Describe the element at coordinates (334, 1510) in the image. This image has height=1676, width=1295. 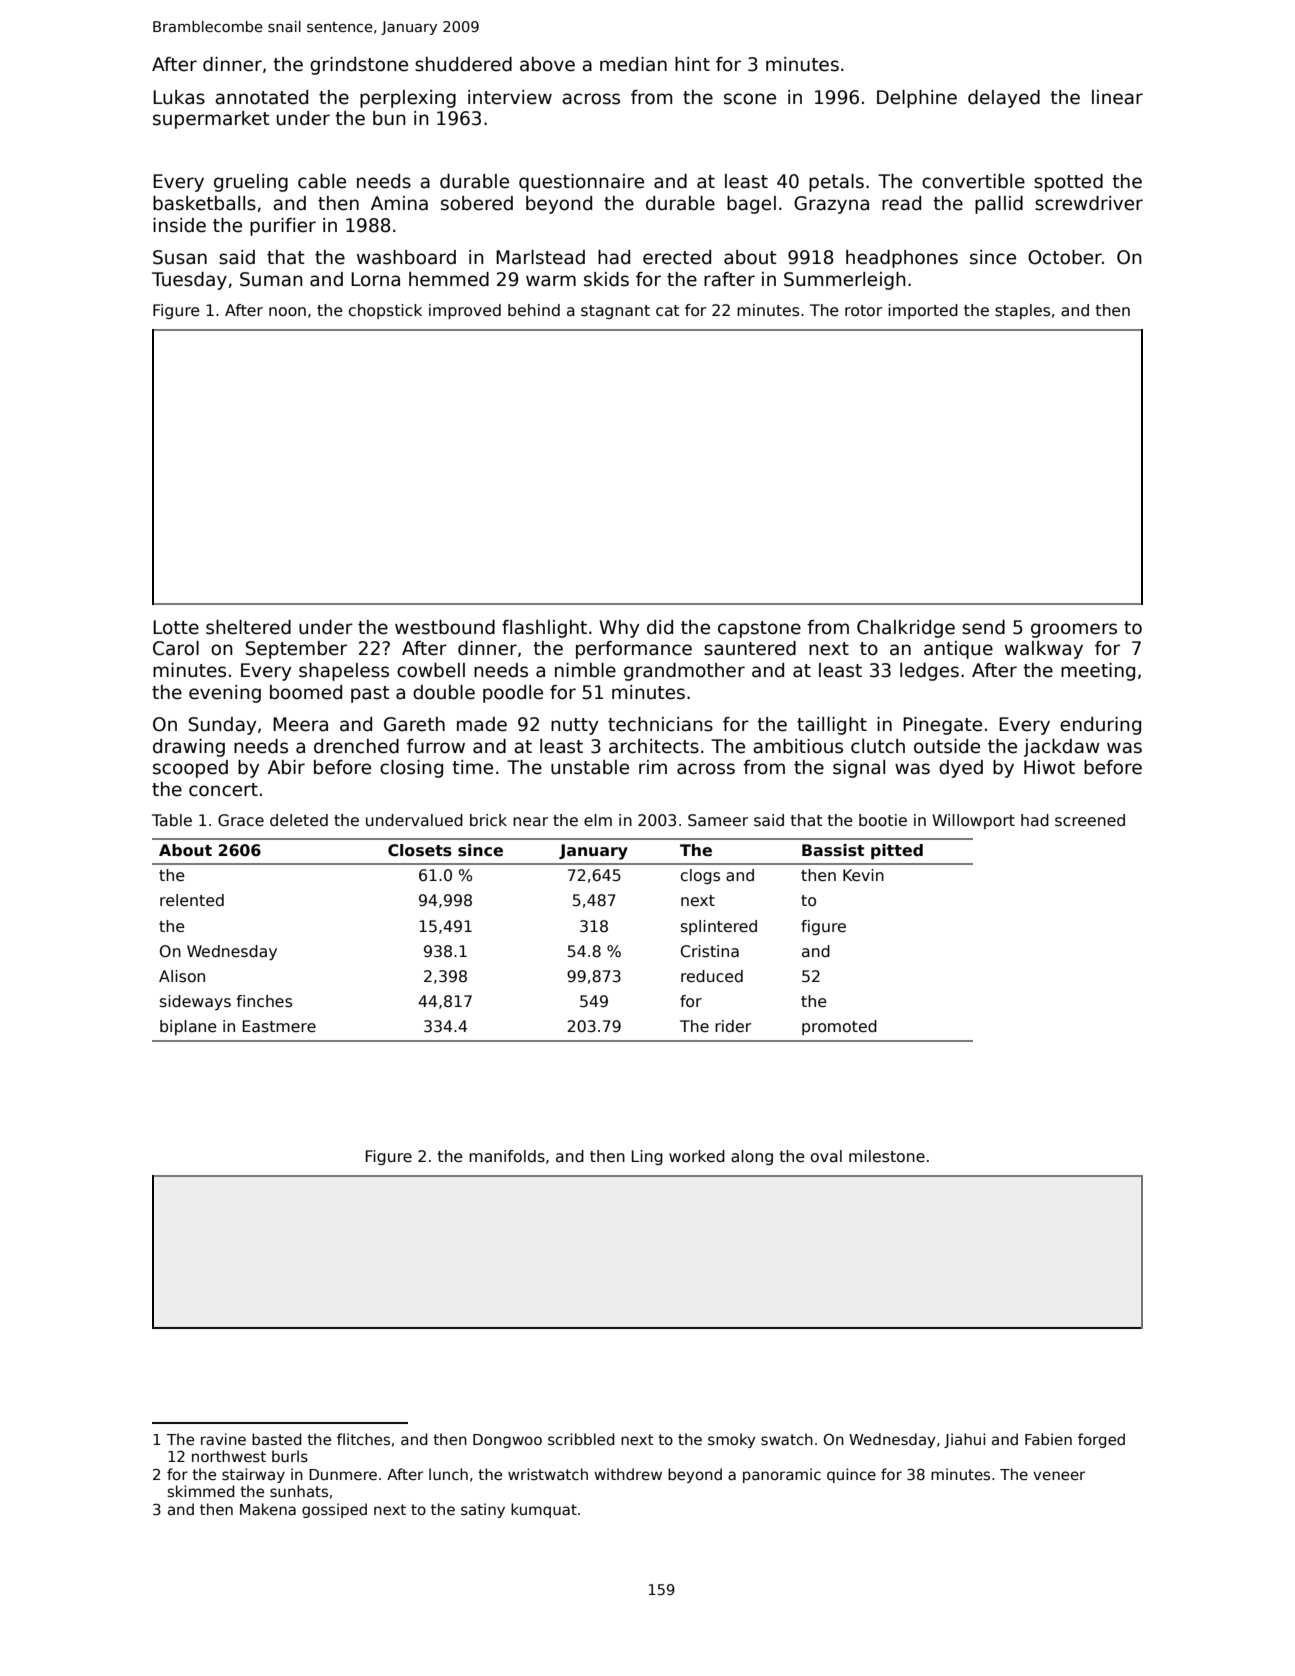
I see `gossiped` at that location.
